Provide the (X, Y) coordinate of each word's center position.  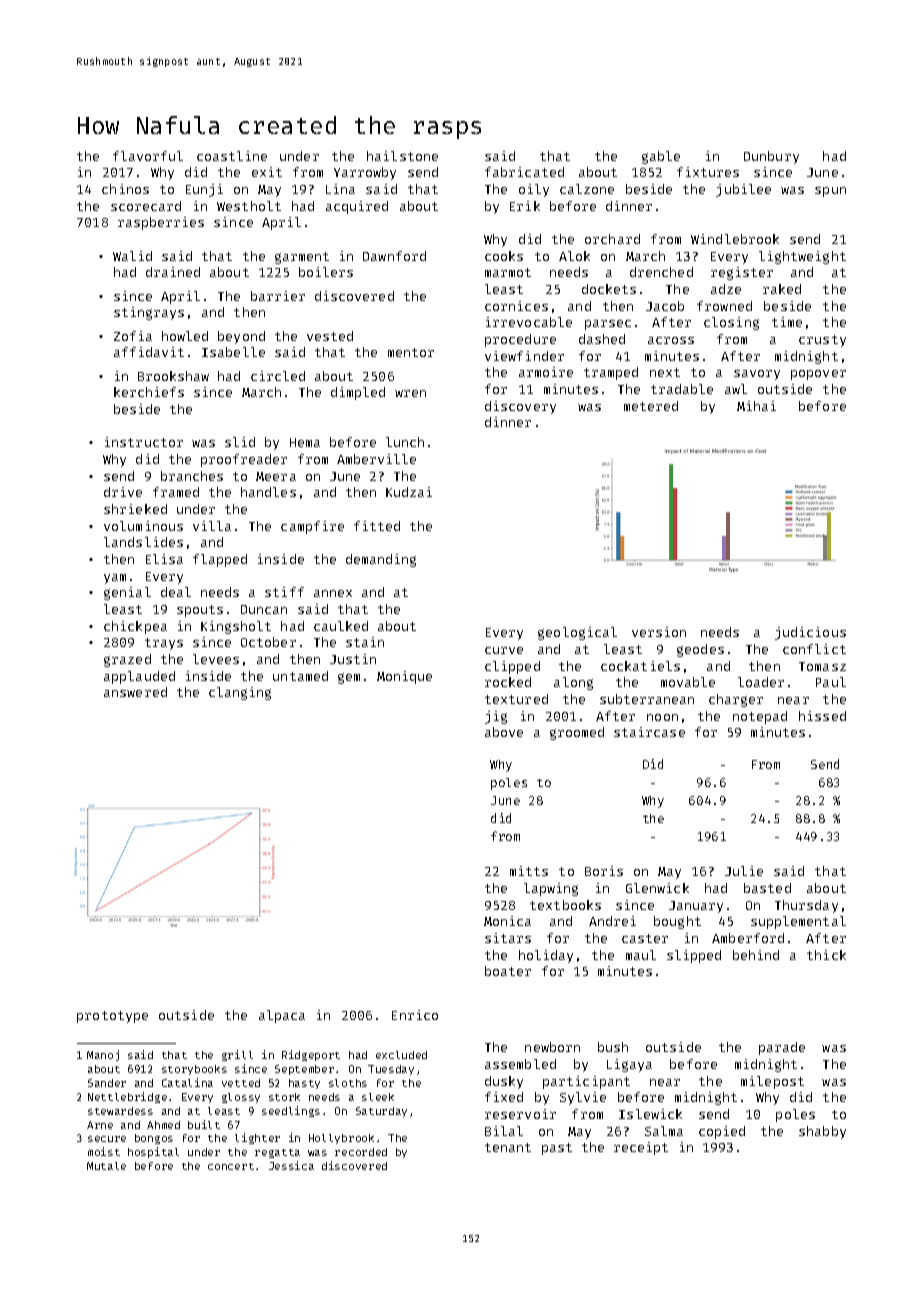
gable (661, 157)
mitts (529, 871)
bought (677, 922)
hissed (822, 716)
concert (231, 1166)
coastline (232, 156)
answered (135, 692)
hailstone (402, 156)
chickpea (135, 627)
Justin (353, 659)
